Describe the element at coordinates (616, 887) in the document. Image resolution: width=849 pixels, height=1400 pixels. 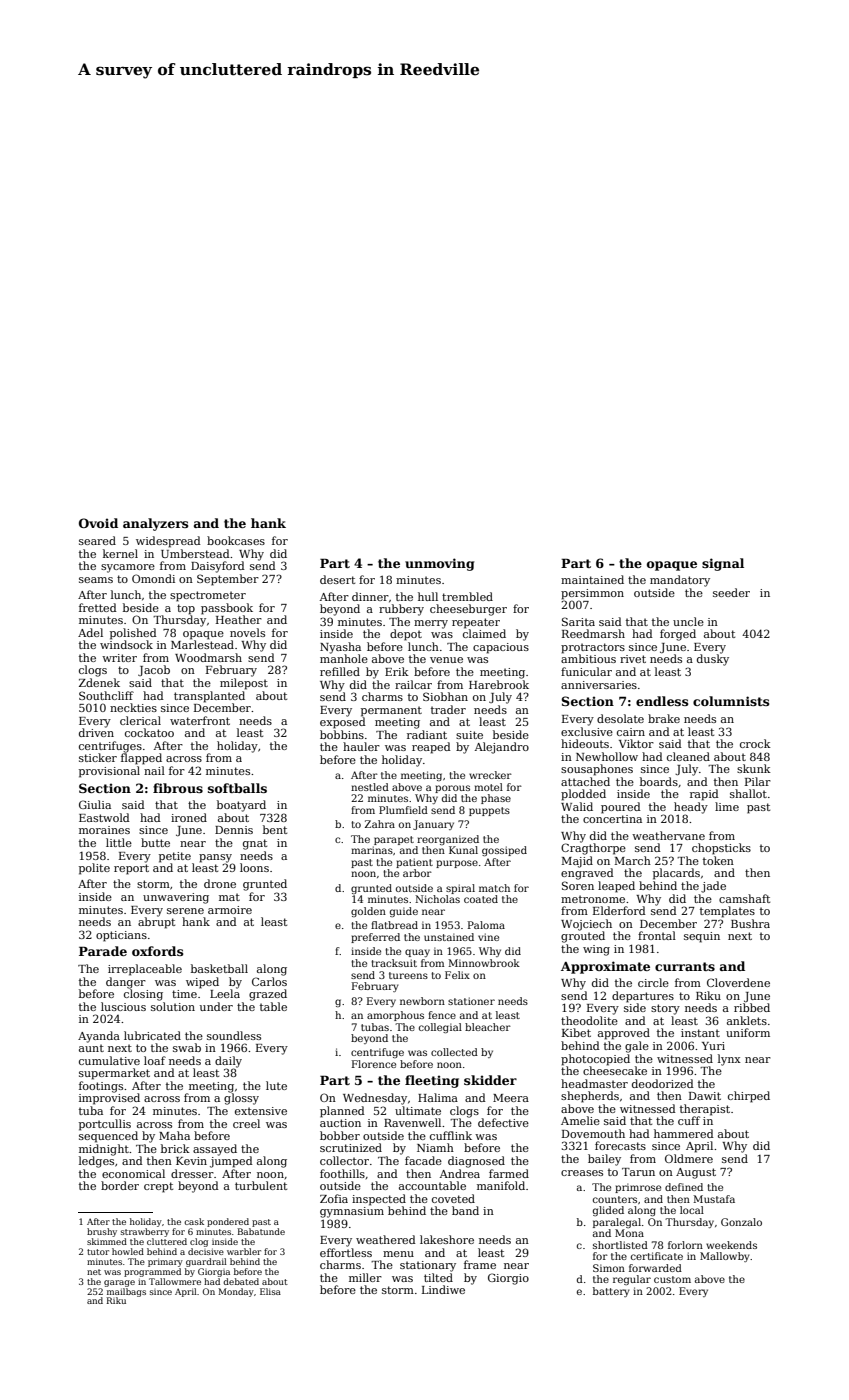
I see `leaped` at that location.
